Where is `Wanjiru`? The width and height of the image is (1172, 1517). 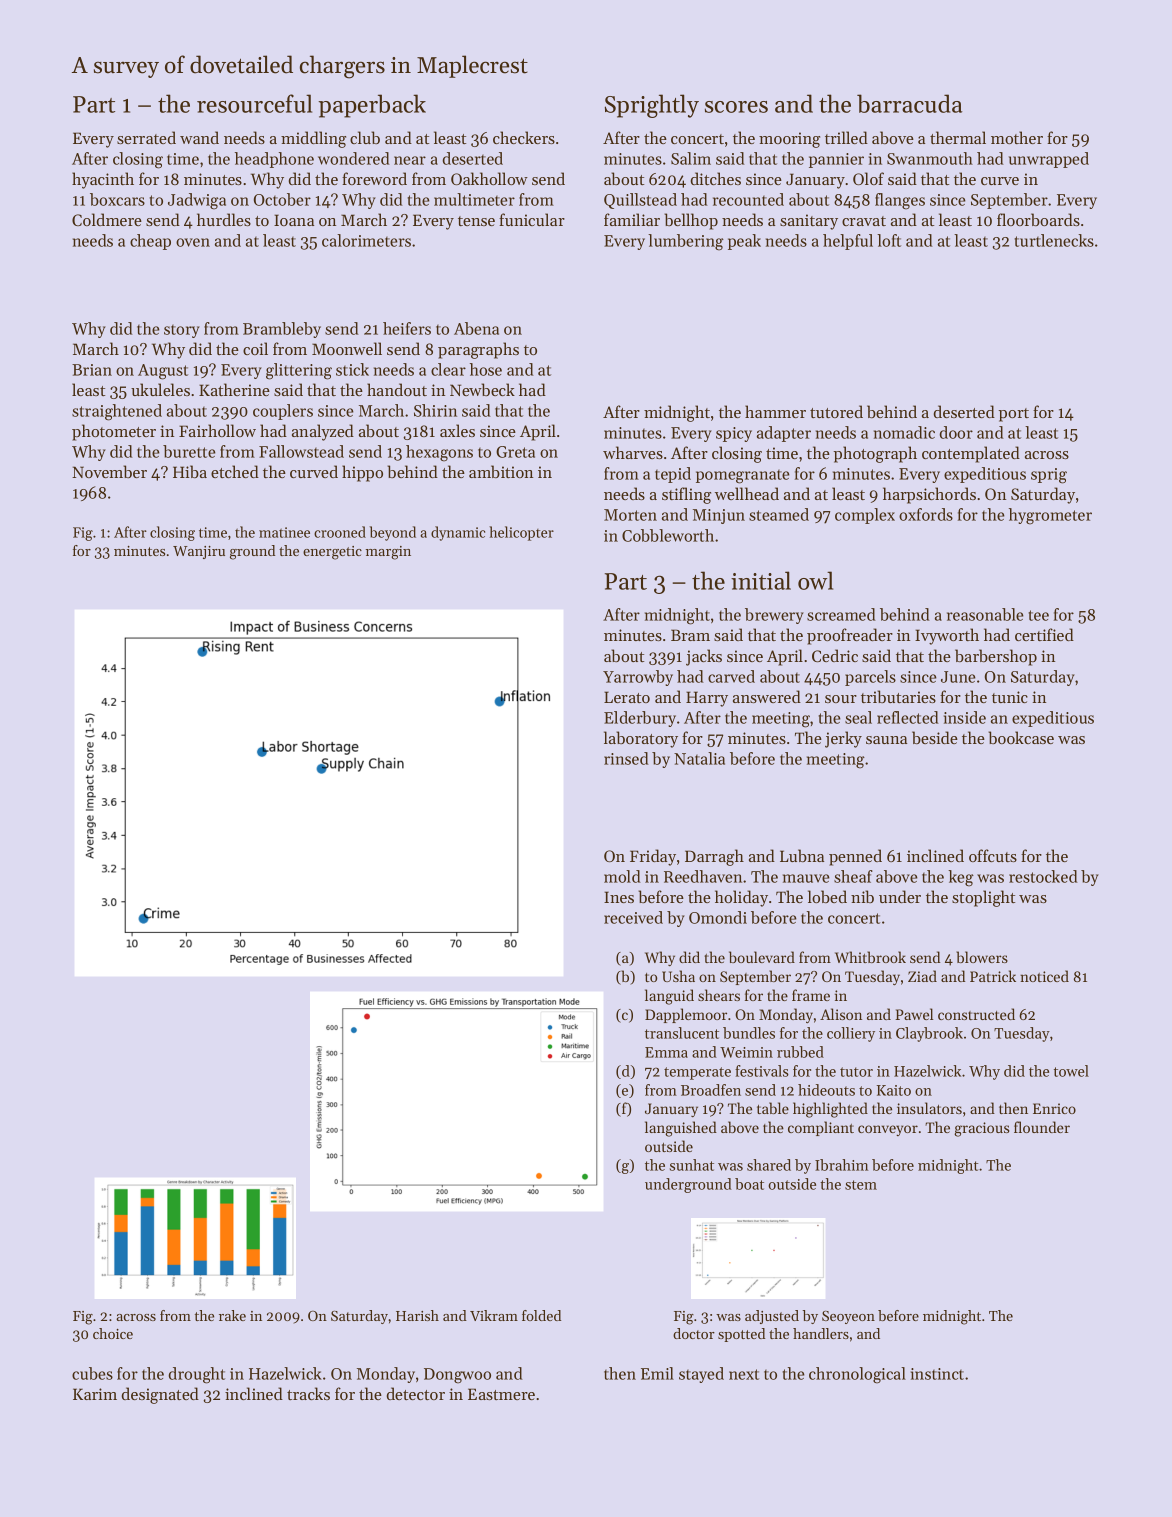
Wanjiru is located at coordinates (199, 552).
